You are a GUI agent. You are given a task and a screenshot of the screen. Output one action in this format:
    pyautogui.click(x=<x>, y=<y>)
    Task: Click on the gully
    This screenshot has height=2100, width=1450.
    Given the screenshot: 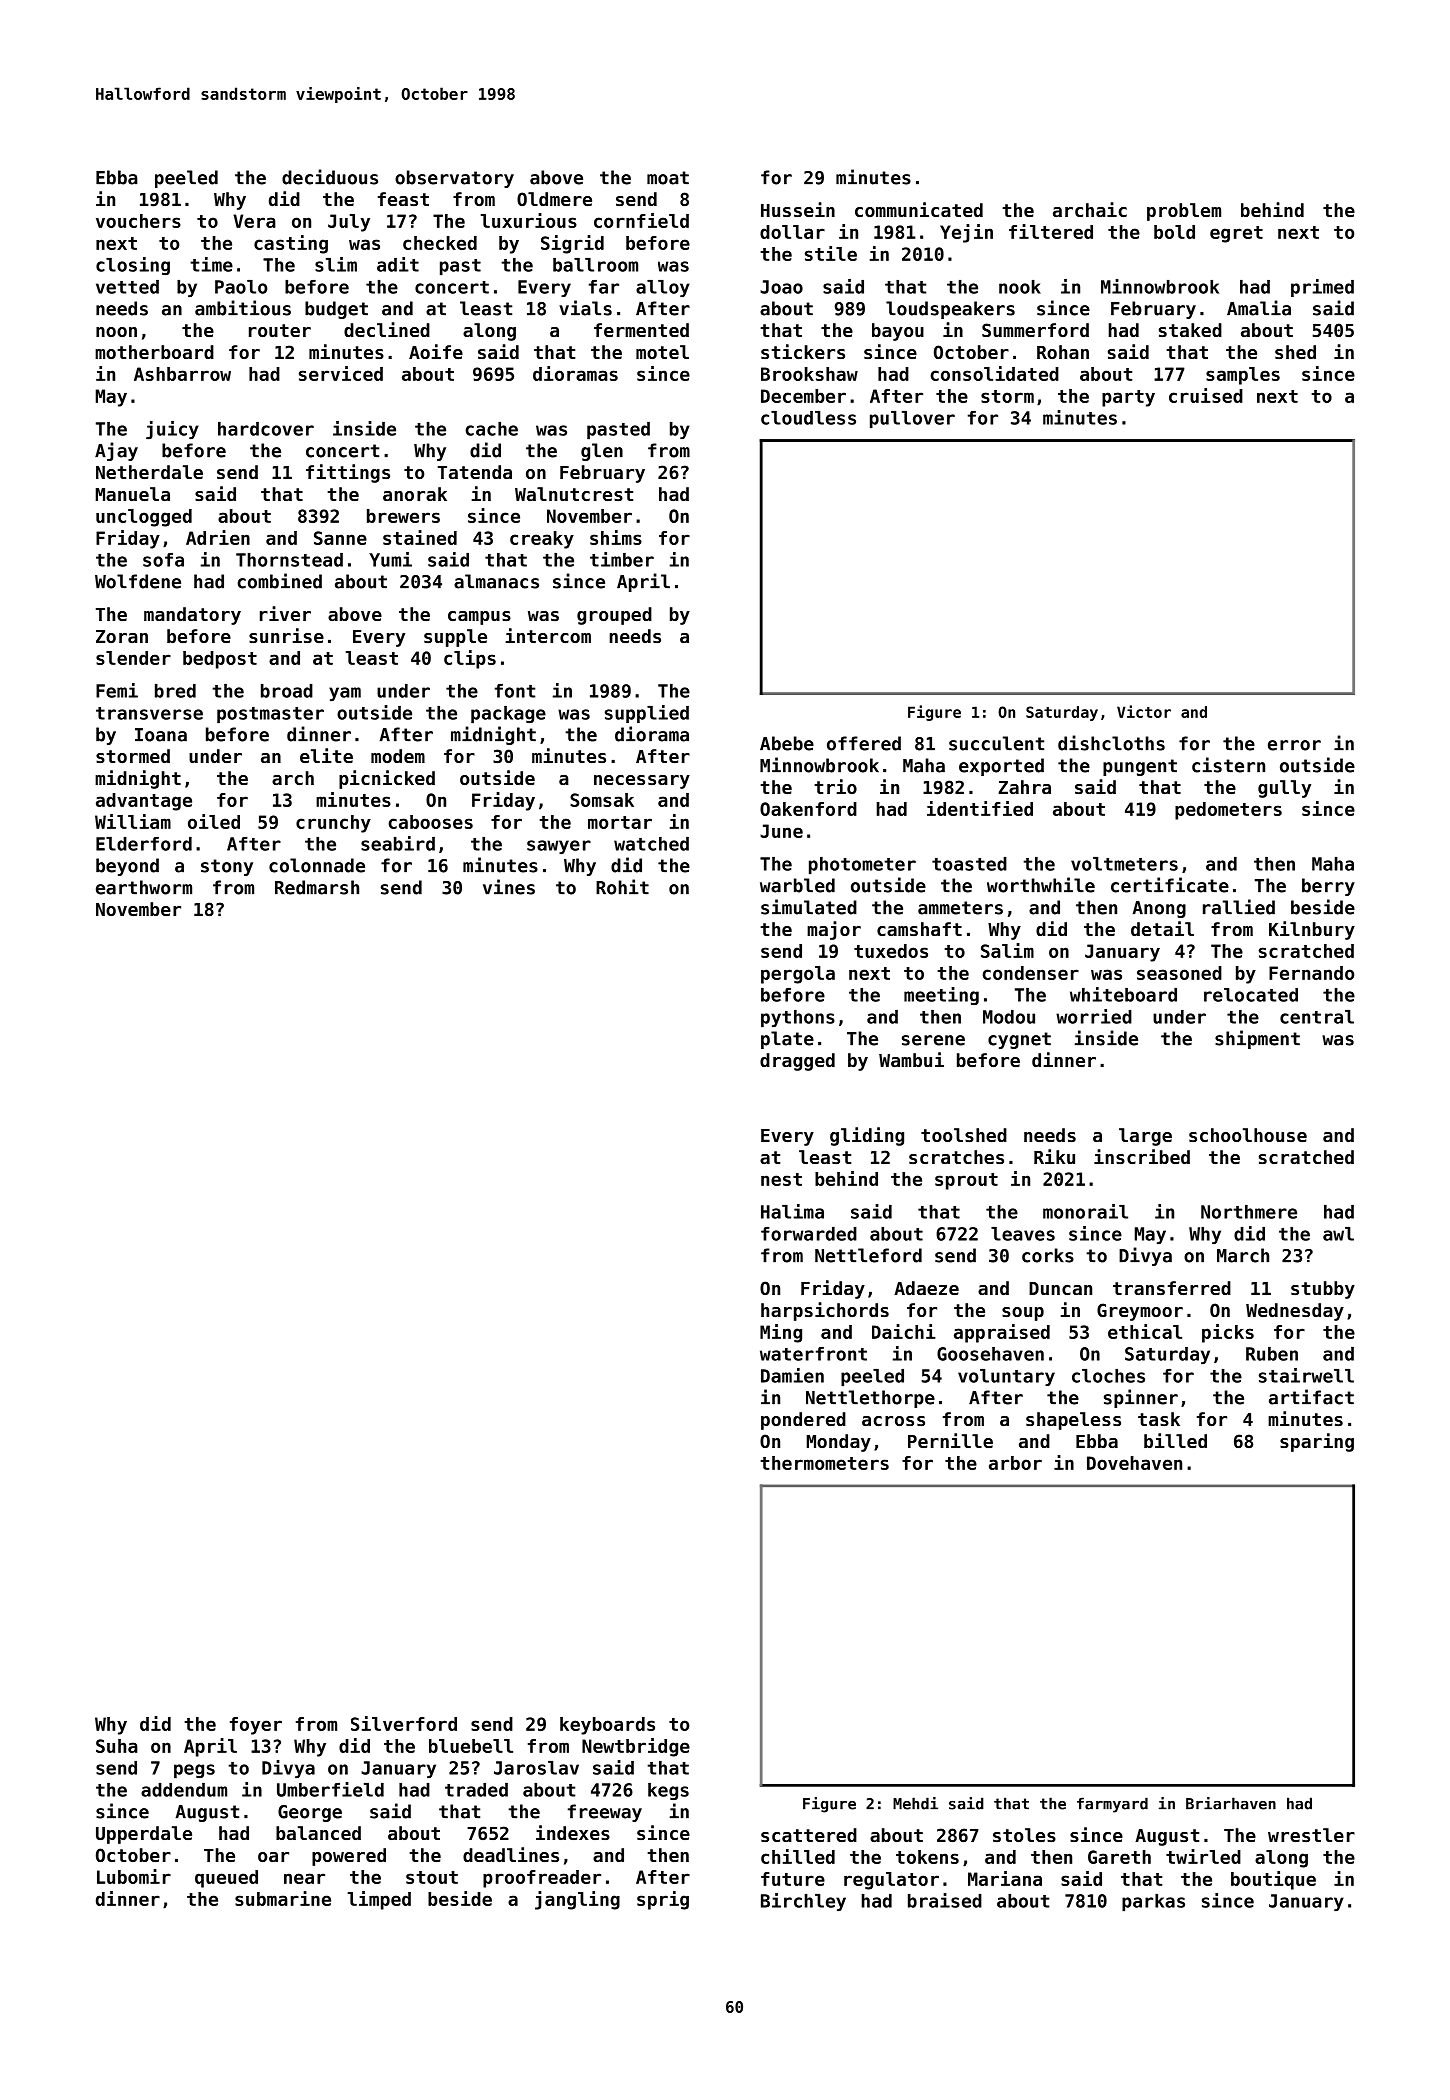 What is the action you would take?
    pyautogui.click(x=1284, y=789)
